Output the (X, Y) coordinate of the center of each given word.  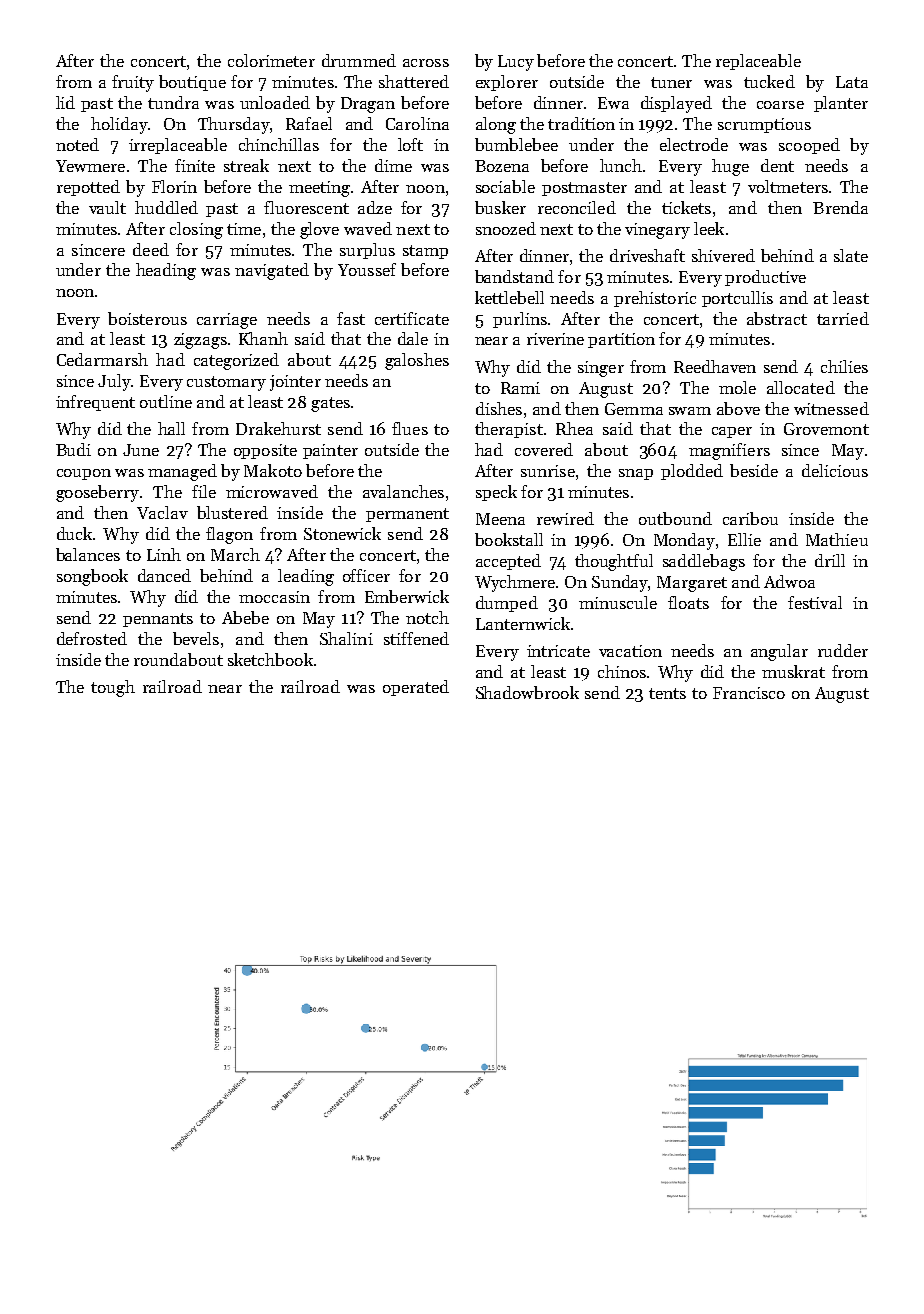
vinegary (657, 231)
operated (416, 688)
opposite (265, 451)
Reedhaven (715, 366)
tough (113, 688)
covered (544, 449)
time (244, 229)
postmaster (584, 189)
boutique (192, 83)
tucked (769, 81)
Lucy (516, 63)
